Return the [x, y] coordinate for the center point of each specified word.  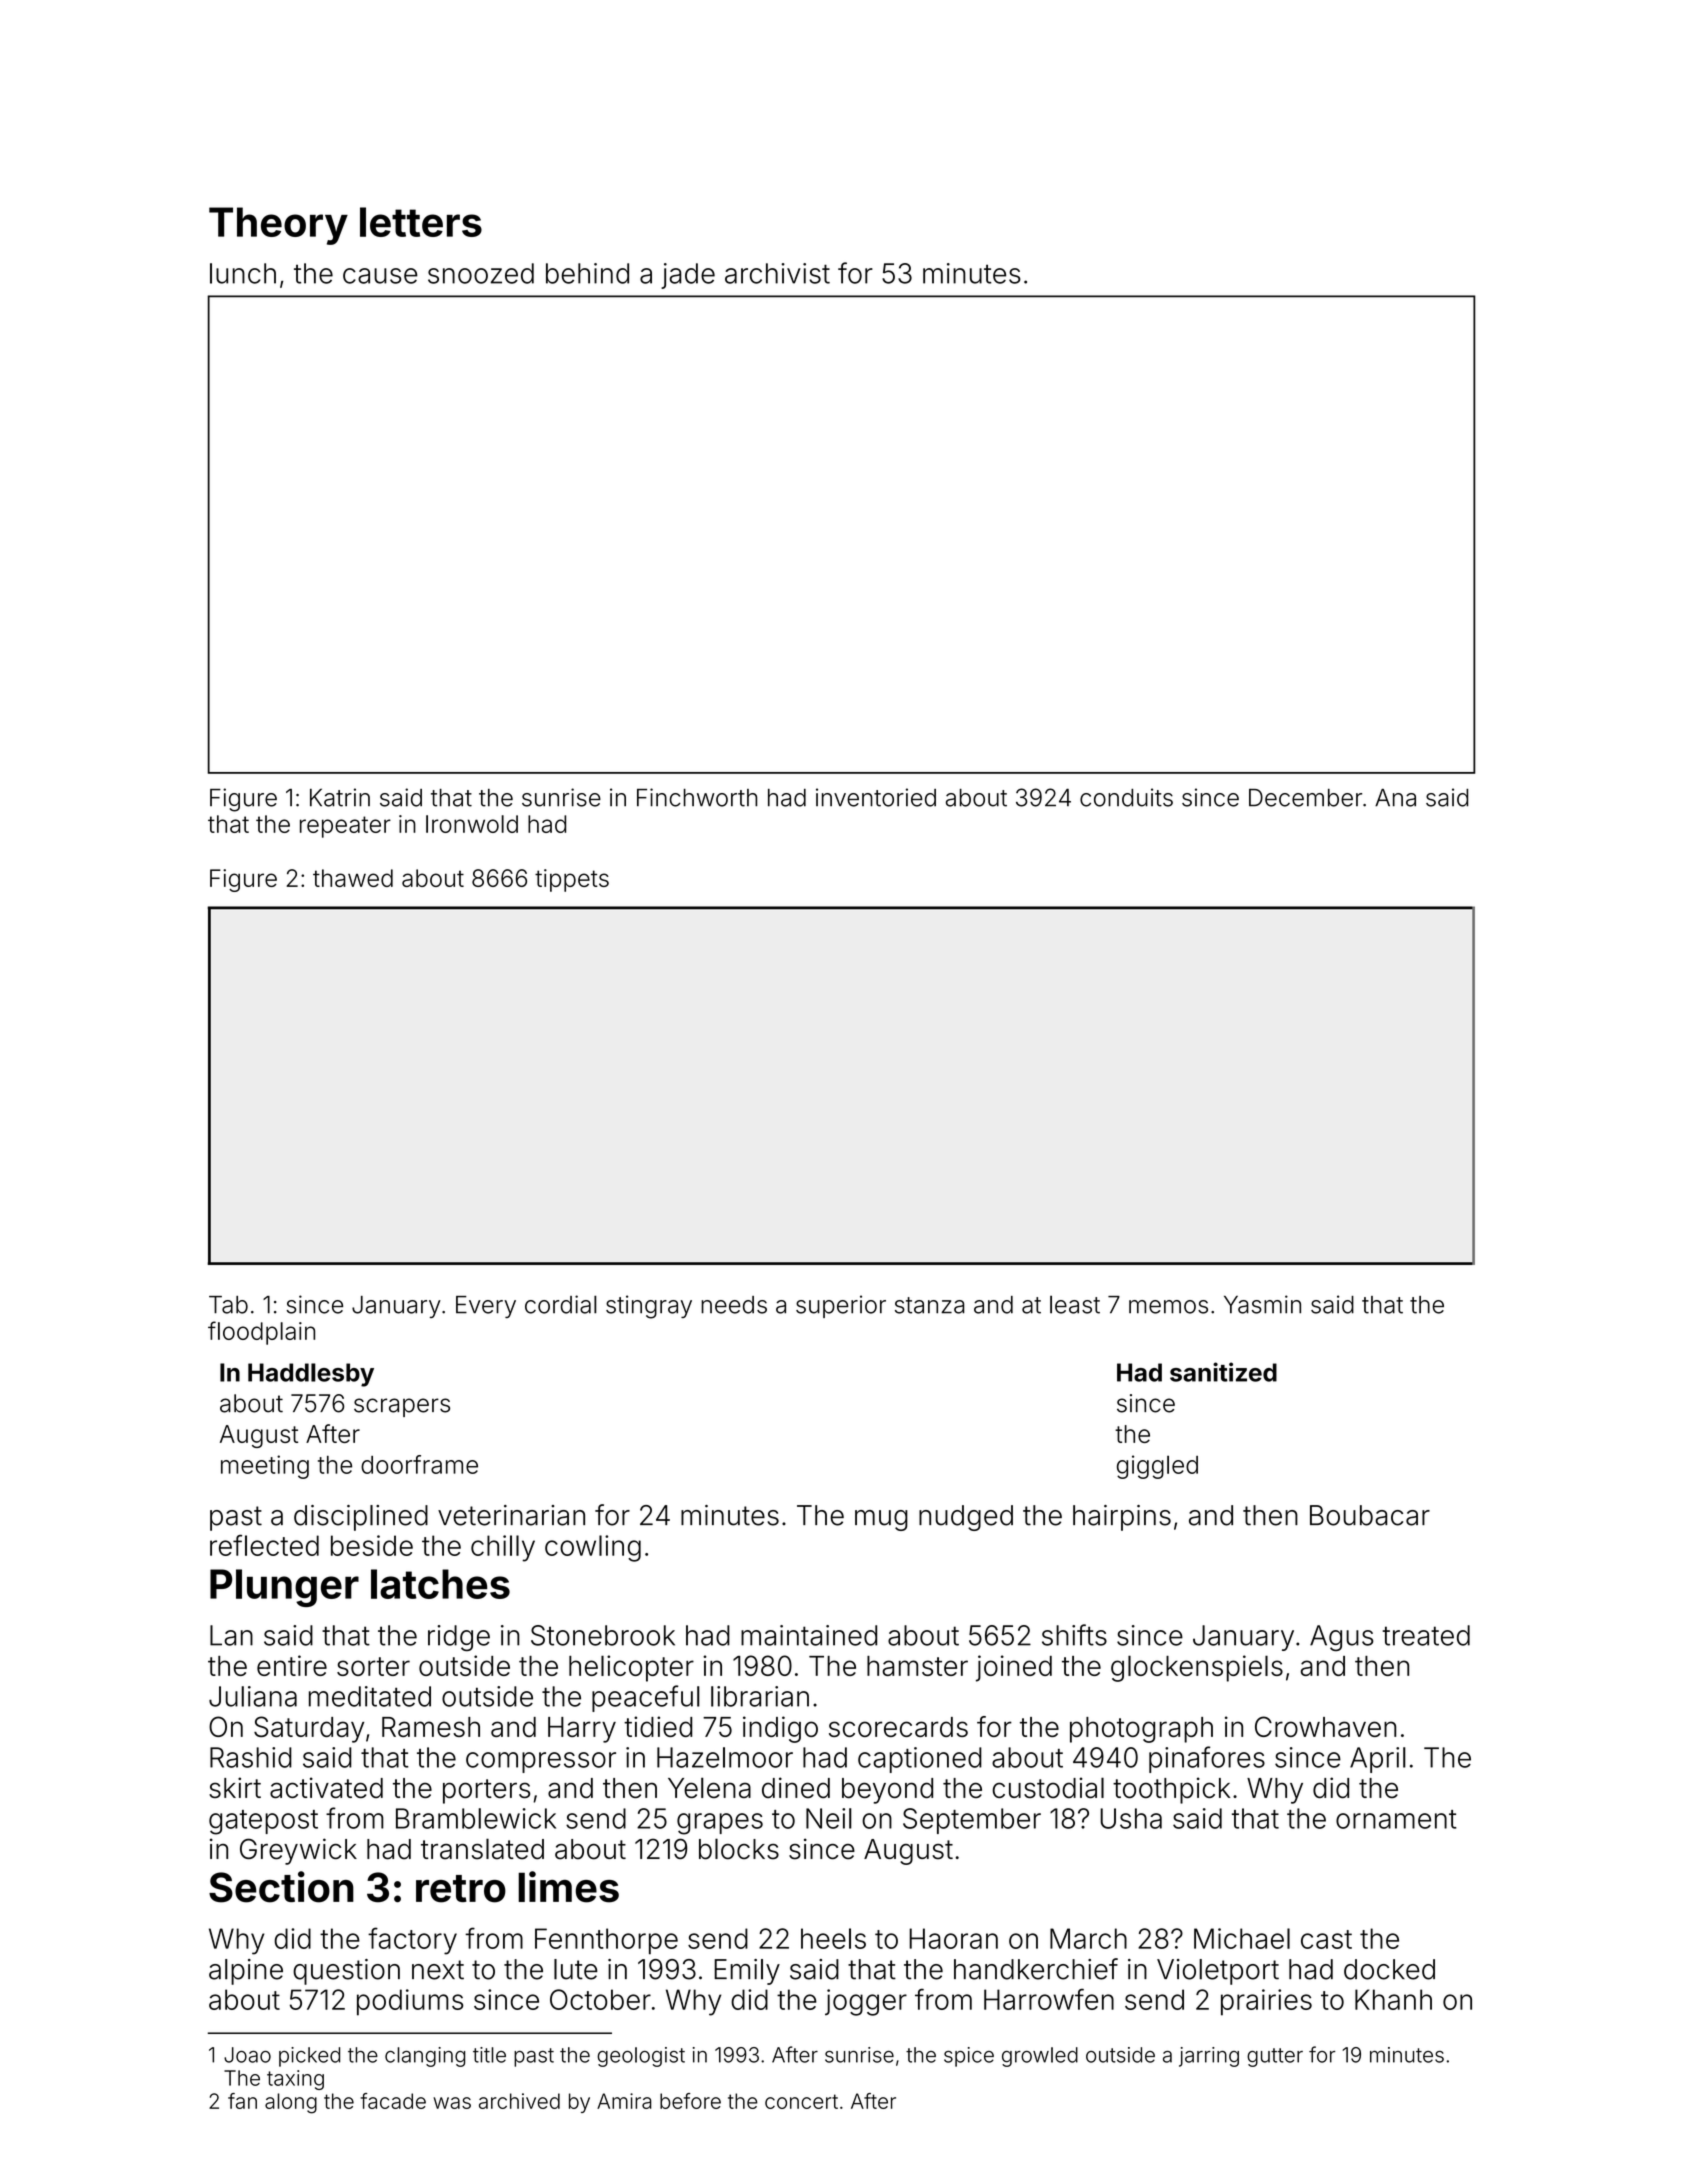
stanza [929, 1305]
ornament [1396, 1819]
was [452, 2103]
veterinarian [511, 1515]
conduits [1126, 797]
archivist [777, 273]
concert [801, 2101]
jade [688, 276]
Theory [278, 226]
